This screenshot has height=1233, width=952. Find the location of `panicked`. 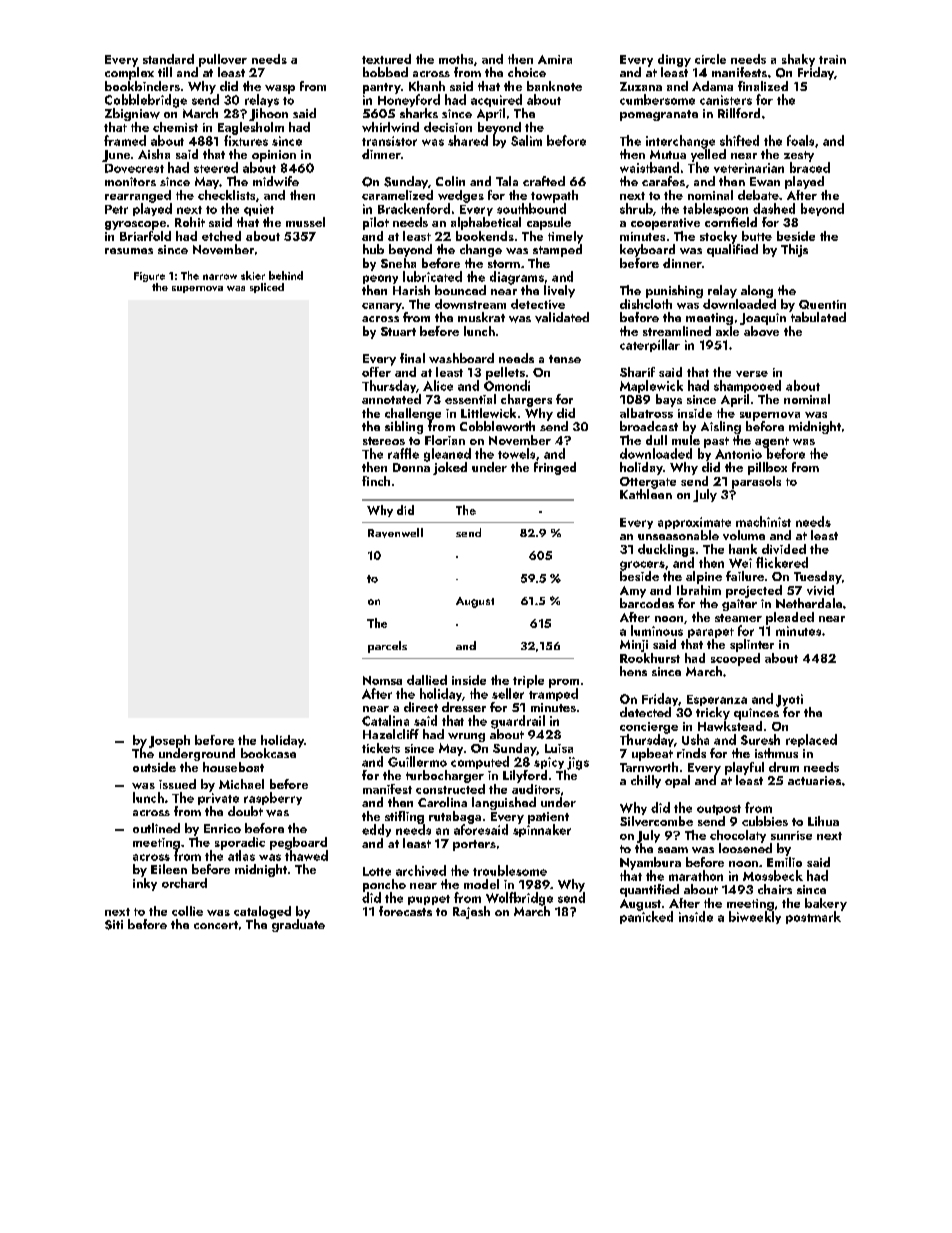

panicked is located at coordinates (646, 917).
